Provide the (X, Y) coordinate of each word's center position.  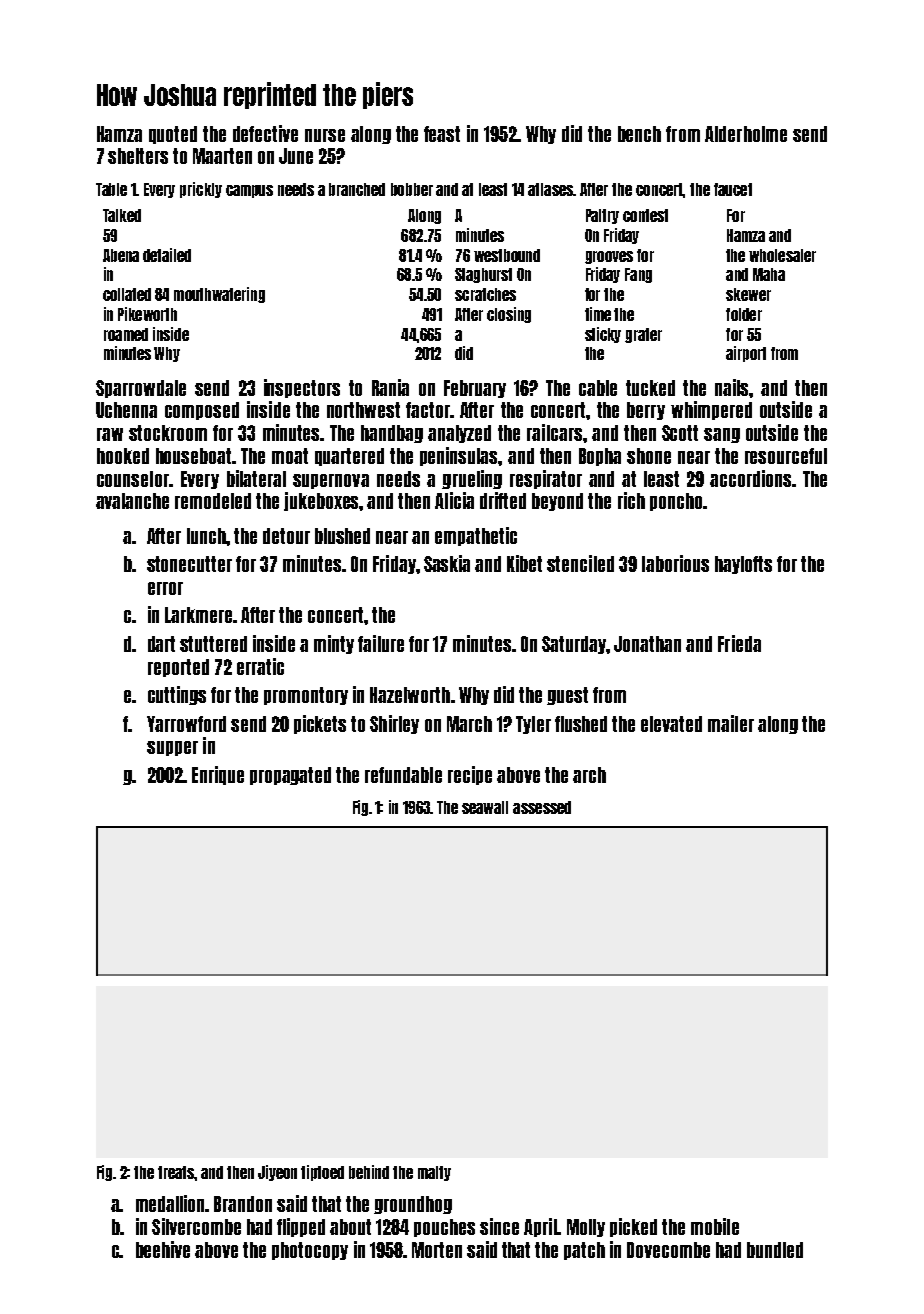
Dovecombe (668, 1250)
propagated (290, 776)
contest (645, 215)
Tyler (533, 725)
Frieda (739, 643)
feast (442, 134)
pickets (320, 724)
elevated (671, 724)
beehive (163, 1249)
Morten (437, 1250)
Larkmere (198, 615)
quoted (173, 135)
